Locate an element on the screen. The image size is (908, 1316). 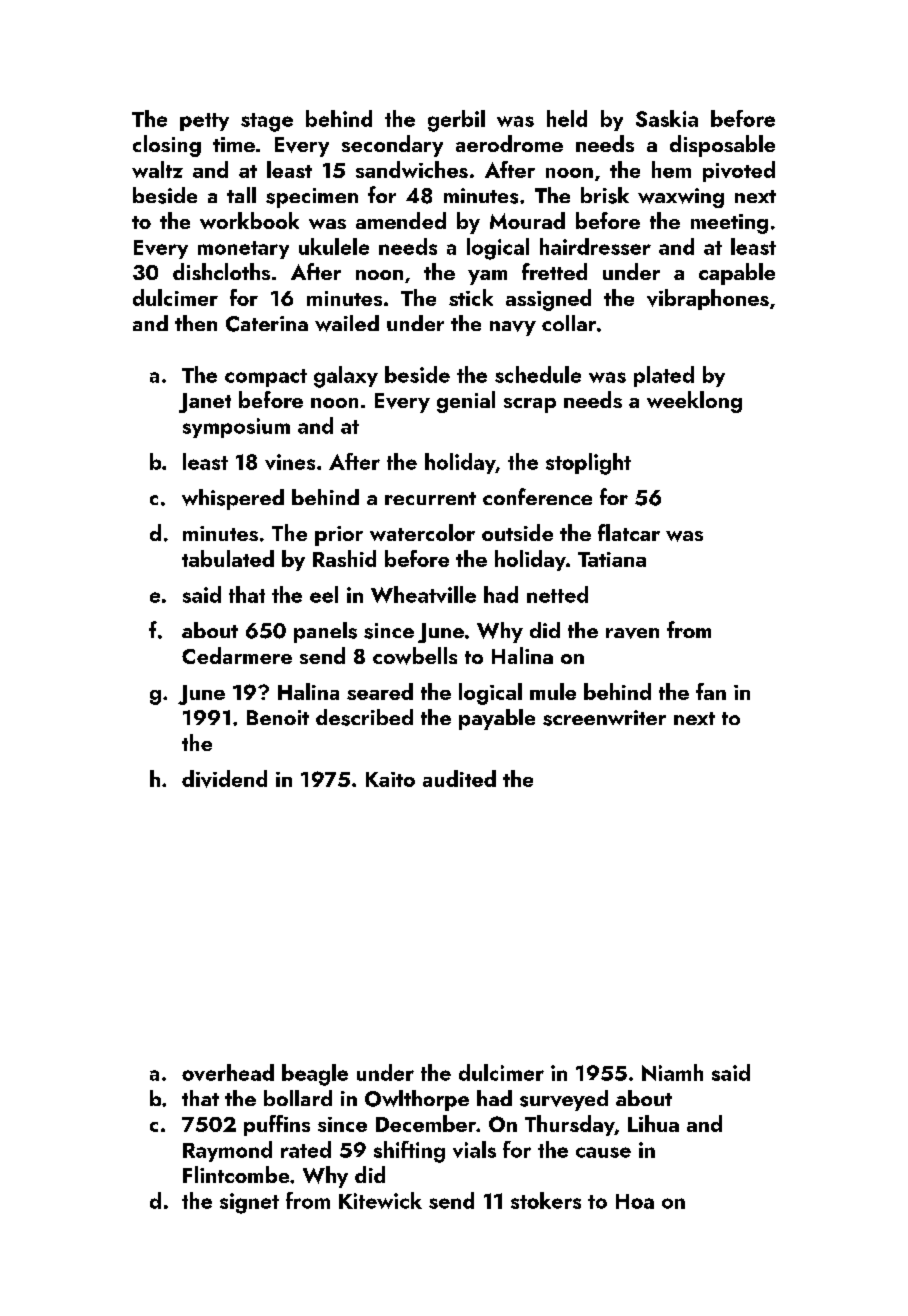
held is located at coordinates (567, 118).
